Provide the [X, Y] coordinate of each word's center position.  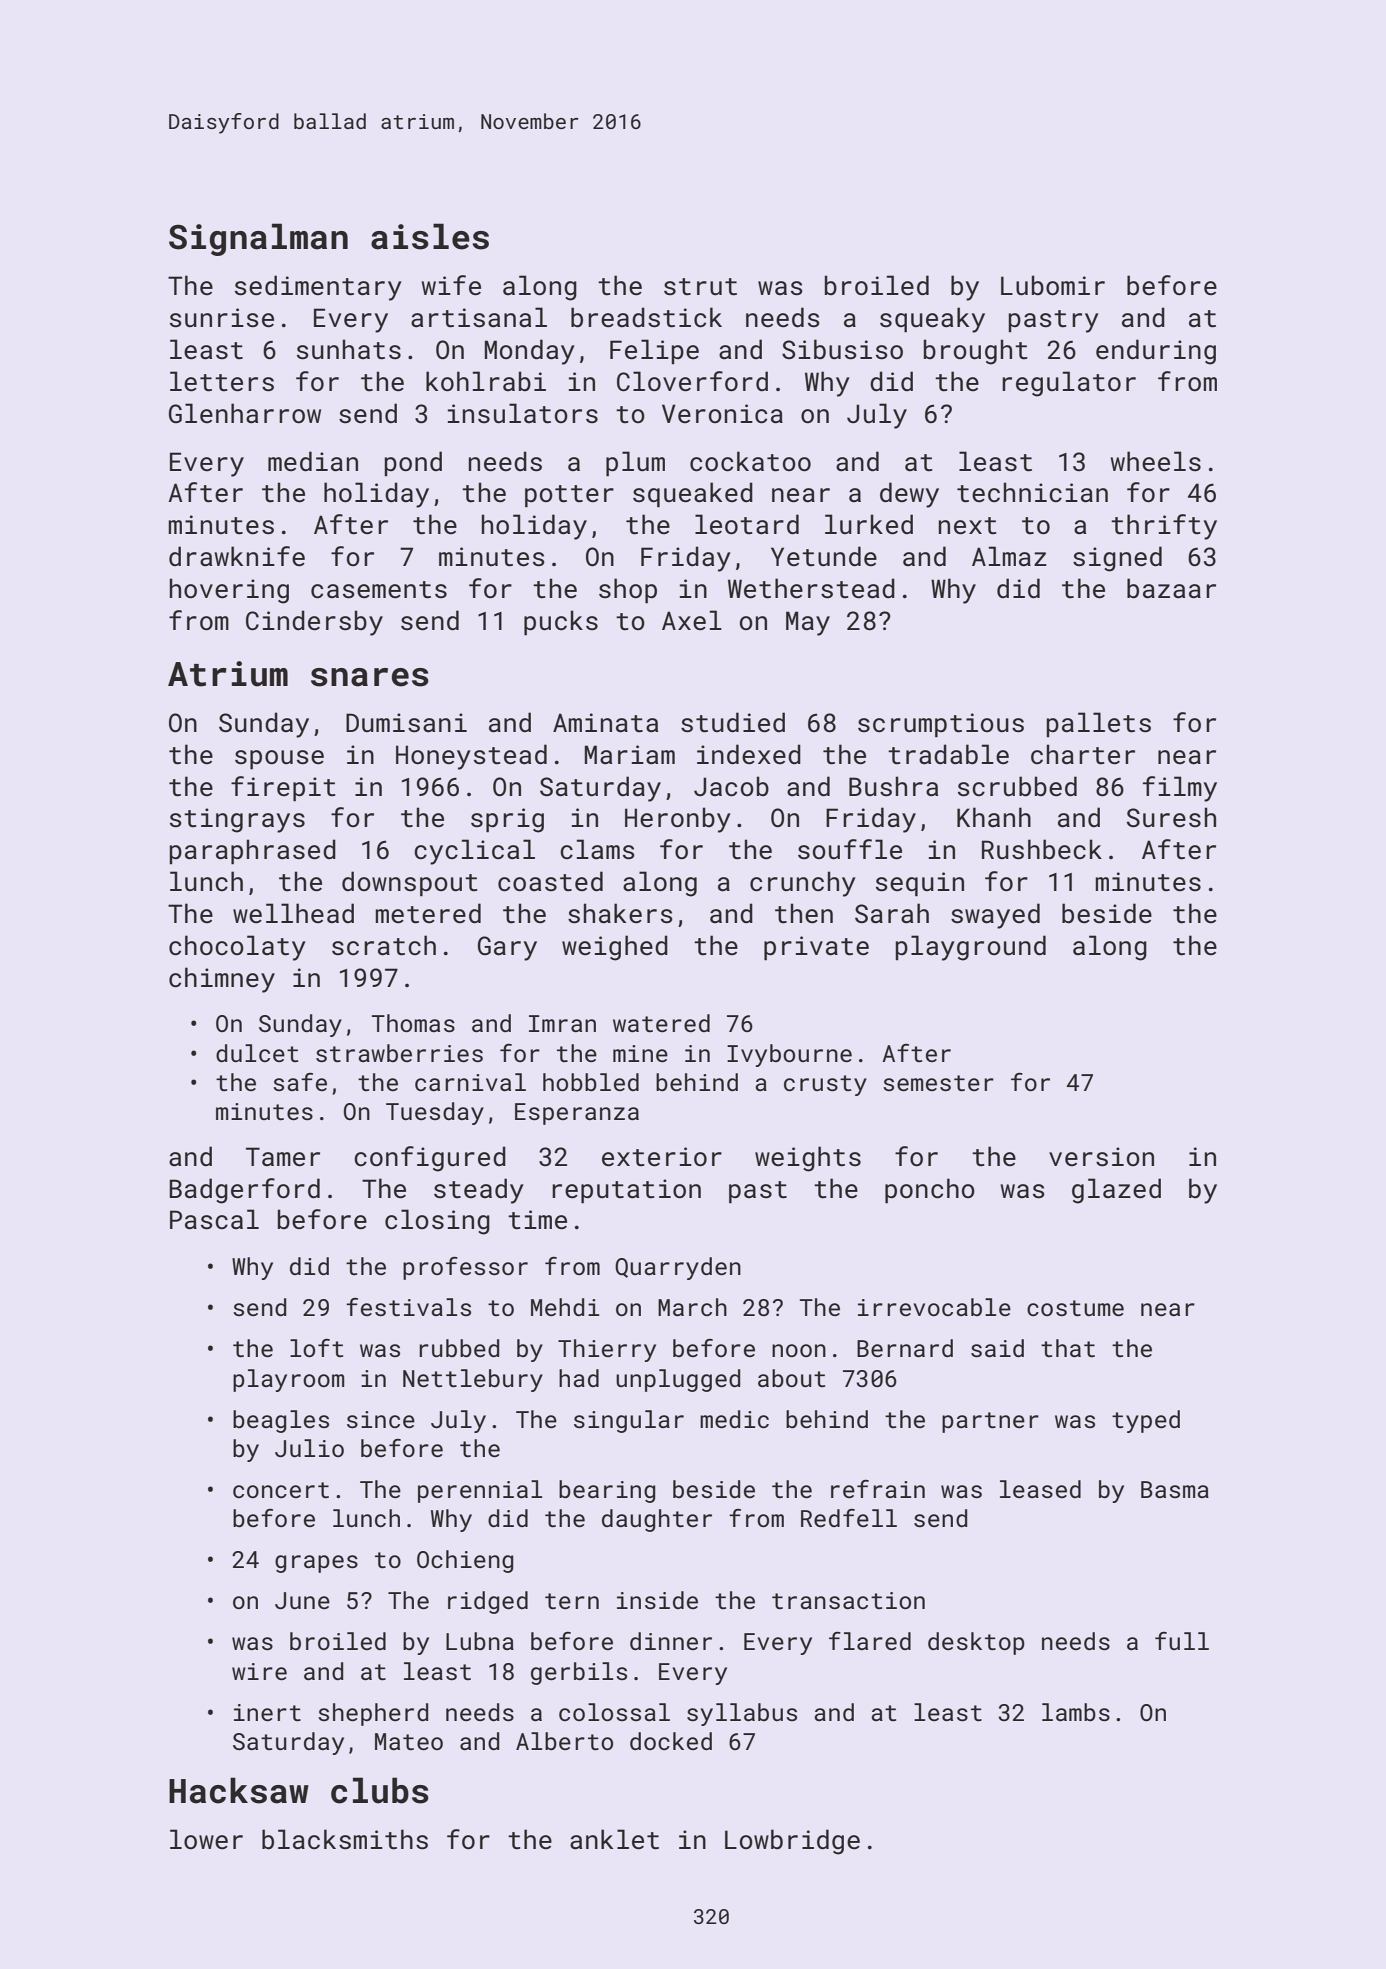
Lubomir [1053, 285]
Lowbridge [792, 1842]
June [302, 1600]
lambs [1076, 1712]
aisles [430, 236]
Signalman [258, 239]
